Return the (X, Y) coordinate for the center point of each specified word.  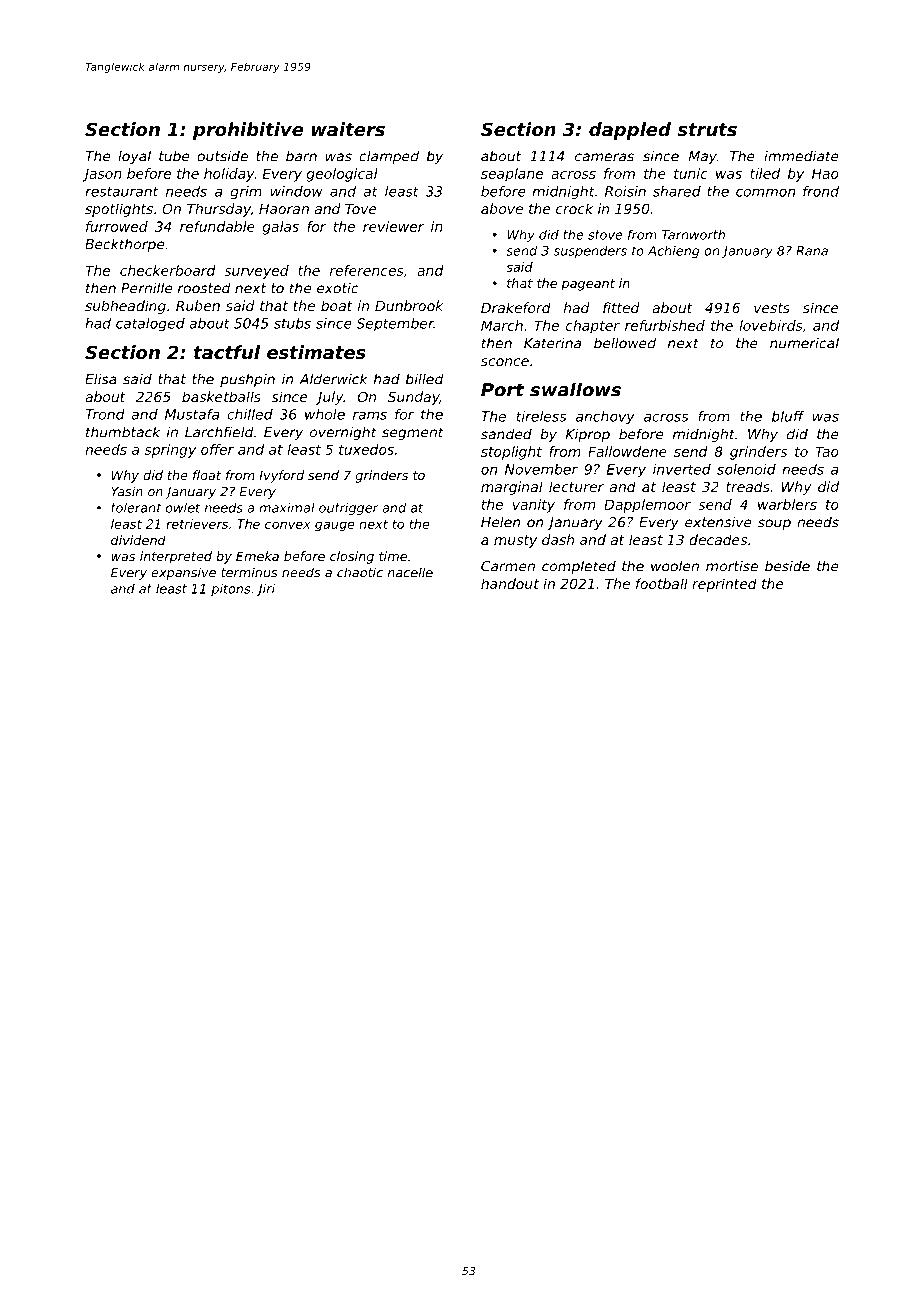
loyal (134, 157)
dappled (630, 131)
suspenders (590, 252)
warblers (787, 504)
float (207, 475)
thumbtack (123, 432)
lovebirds (771, 325)
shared (677, 191)
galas (281, 228)
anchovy (605, 418)
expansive (183, 573)
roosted (204, 288)
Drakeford (516, 307)
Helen (500, 522)
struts (707, 129)
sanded (506, 434)
